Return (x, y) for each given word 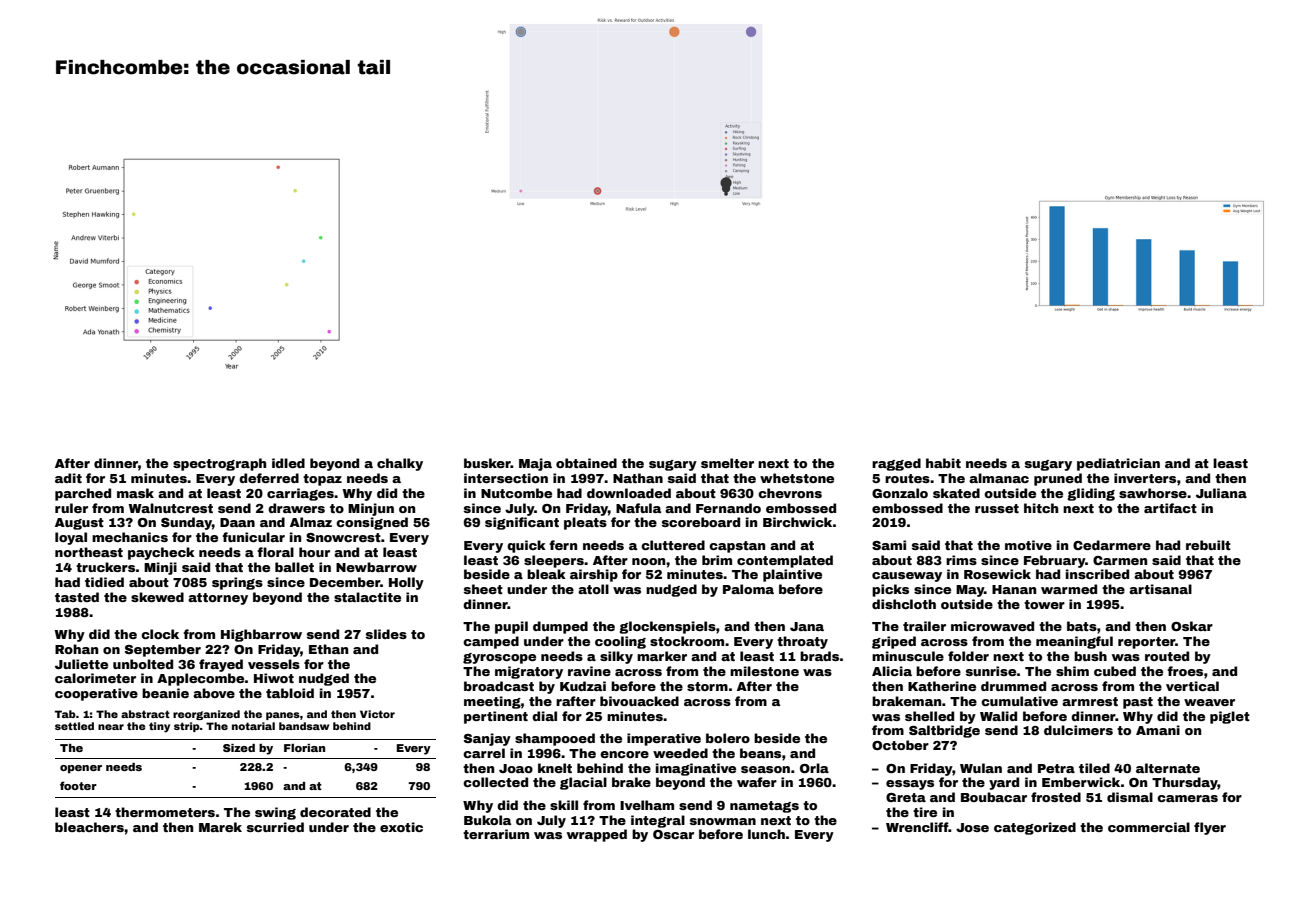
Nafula (638, 508)
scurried (275, 827)
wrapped (597, 835)
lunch (766, 834)
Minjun (371, 509)
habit (943, 463)
